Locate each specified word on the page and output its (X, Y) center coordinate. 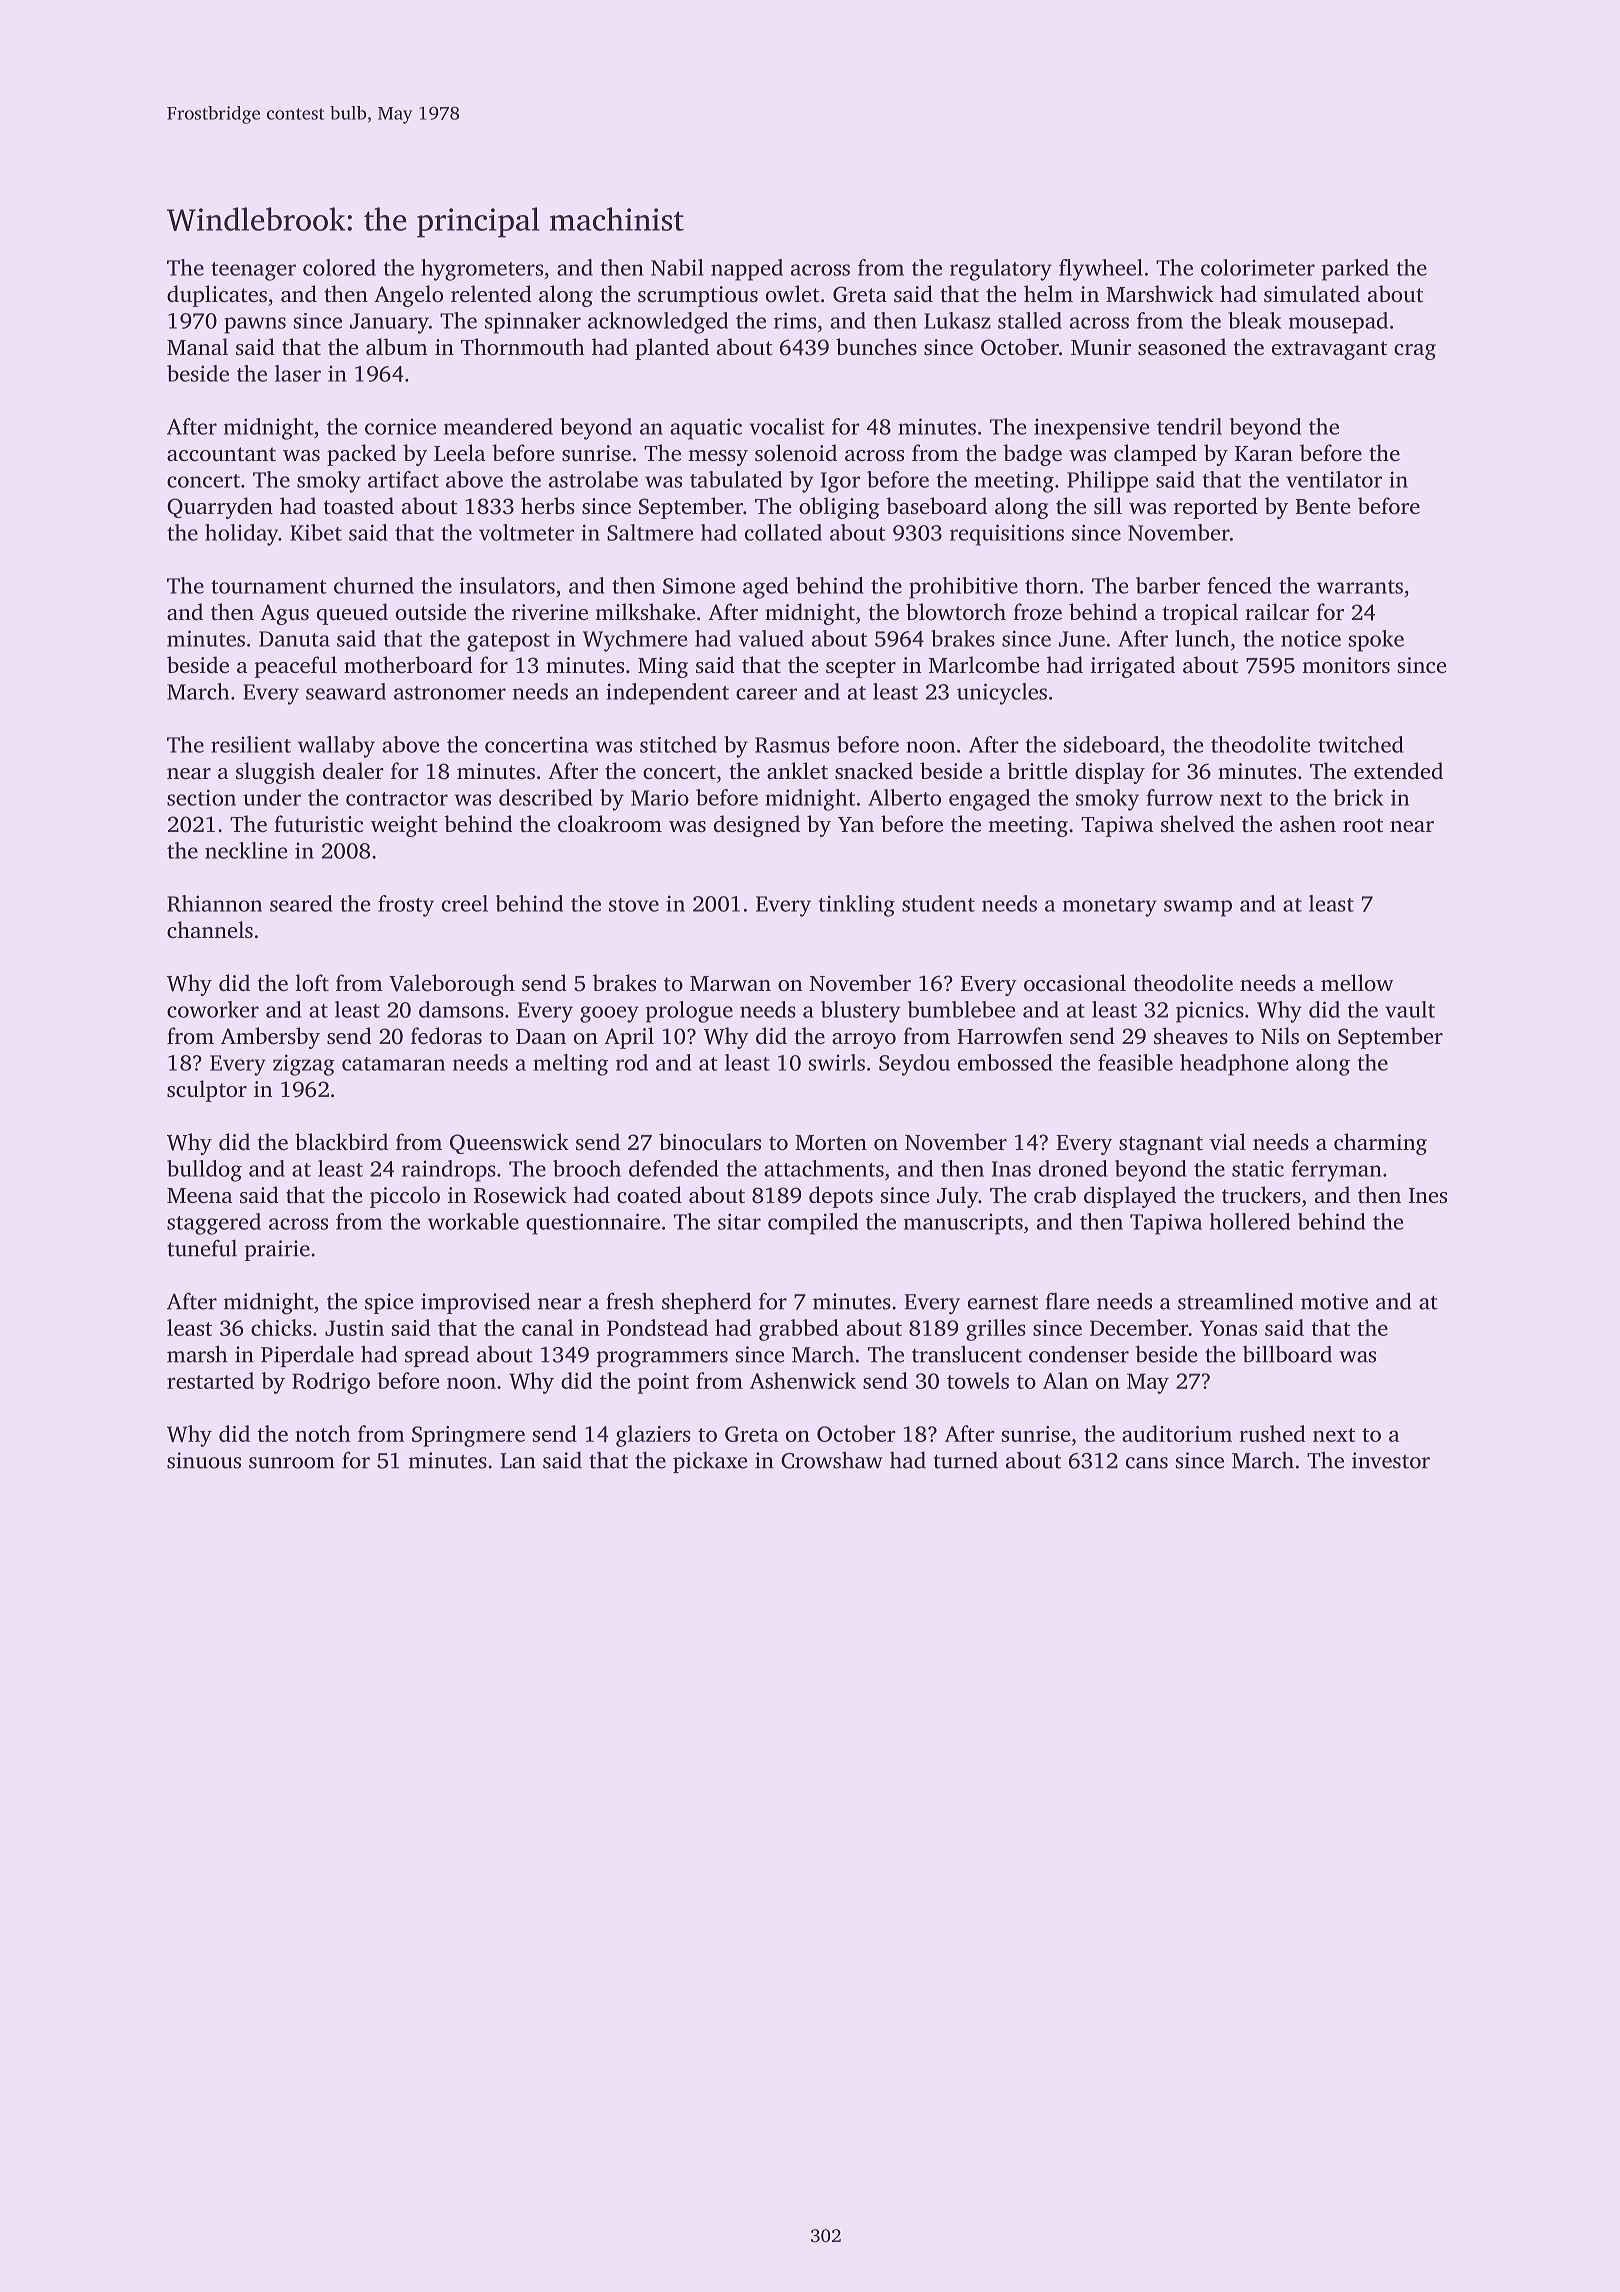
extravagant (1329, 350)
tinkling (856, 906)
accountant (221, 454)
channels (210, 929)
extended (1398, 771)
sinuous (204, 1460)
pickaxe (710, 1462)
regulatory (1001, 270)
